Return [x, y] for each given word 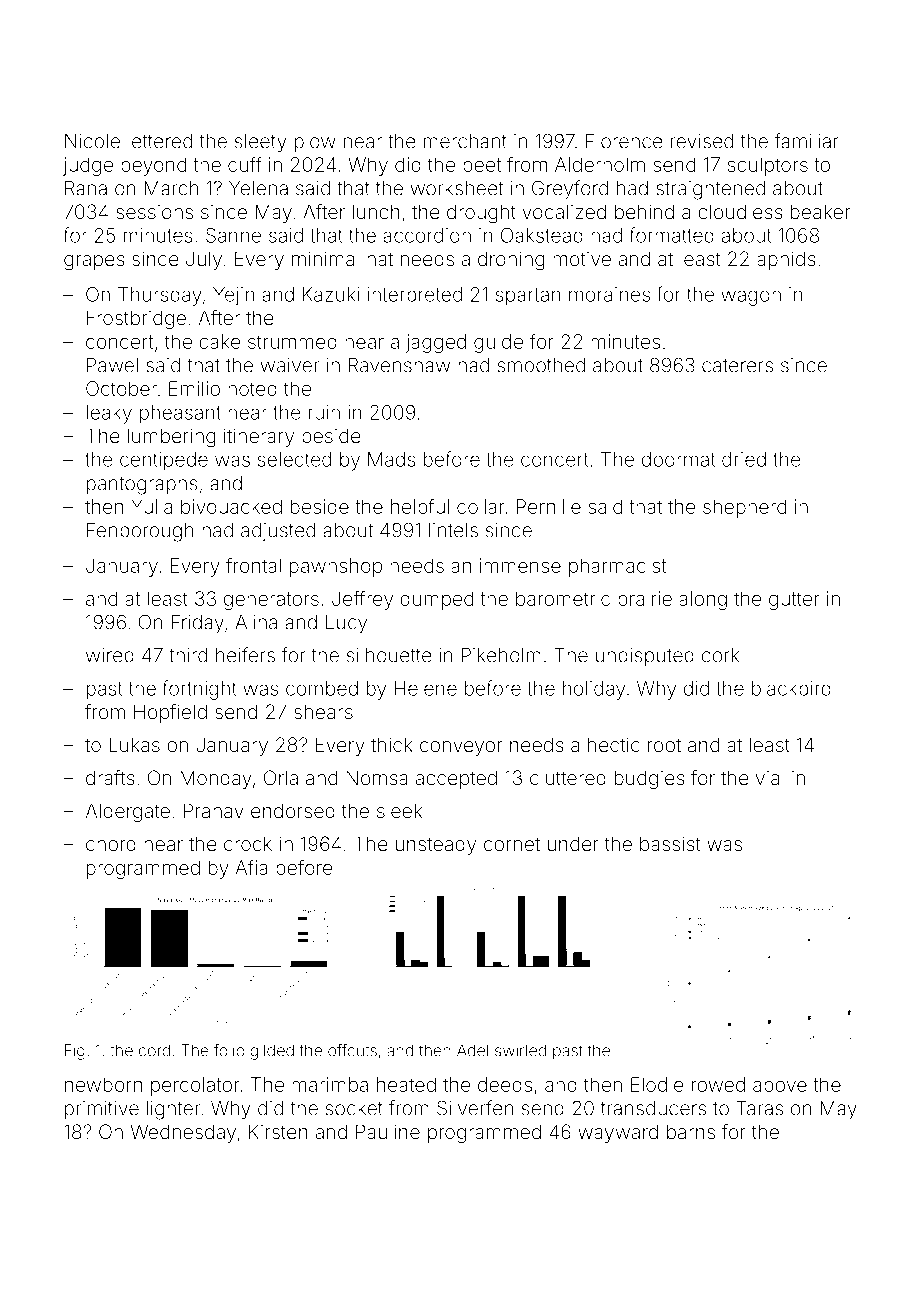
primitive [102, 1110]
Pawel [112, 365]
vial [770, 778]
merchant [465, 141]
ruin [324, 412]
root [664, 745]
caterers [737, 366]
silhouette [389, 655]
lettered [160, 141]
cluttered [568, 778]
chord [111, 844]
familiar [807, 141]
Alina [256, 622]
